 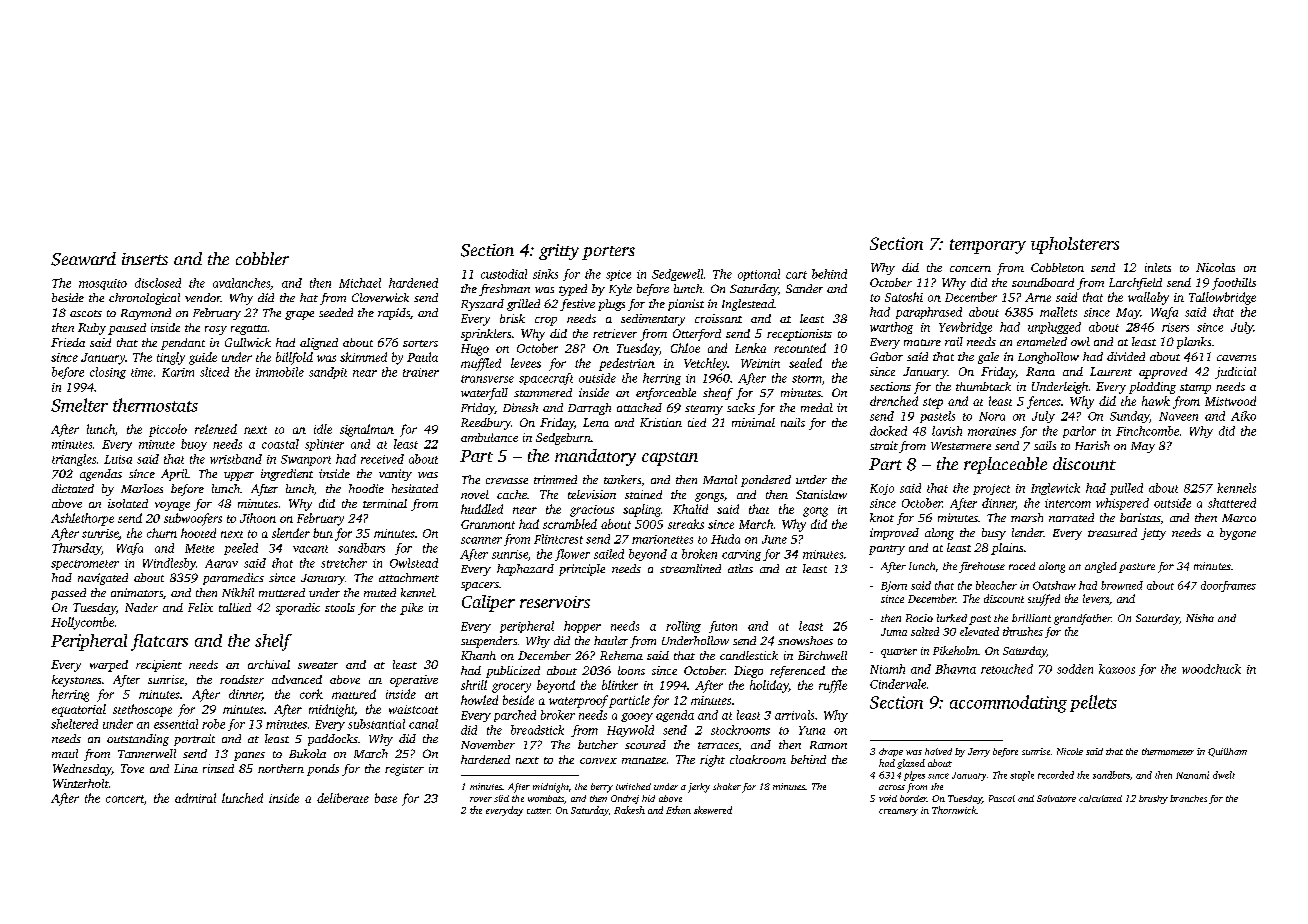 I want to click on kazoos, so click(x=1117, y=669).
